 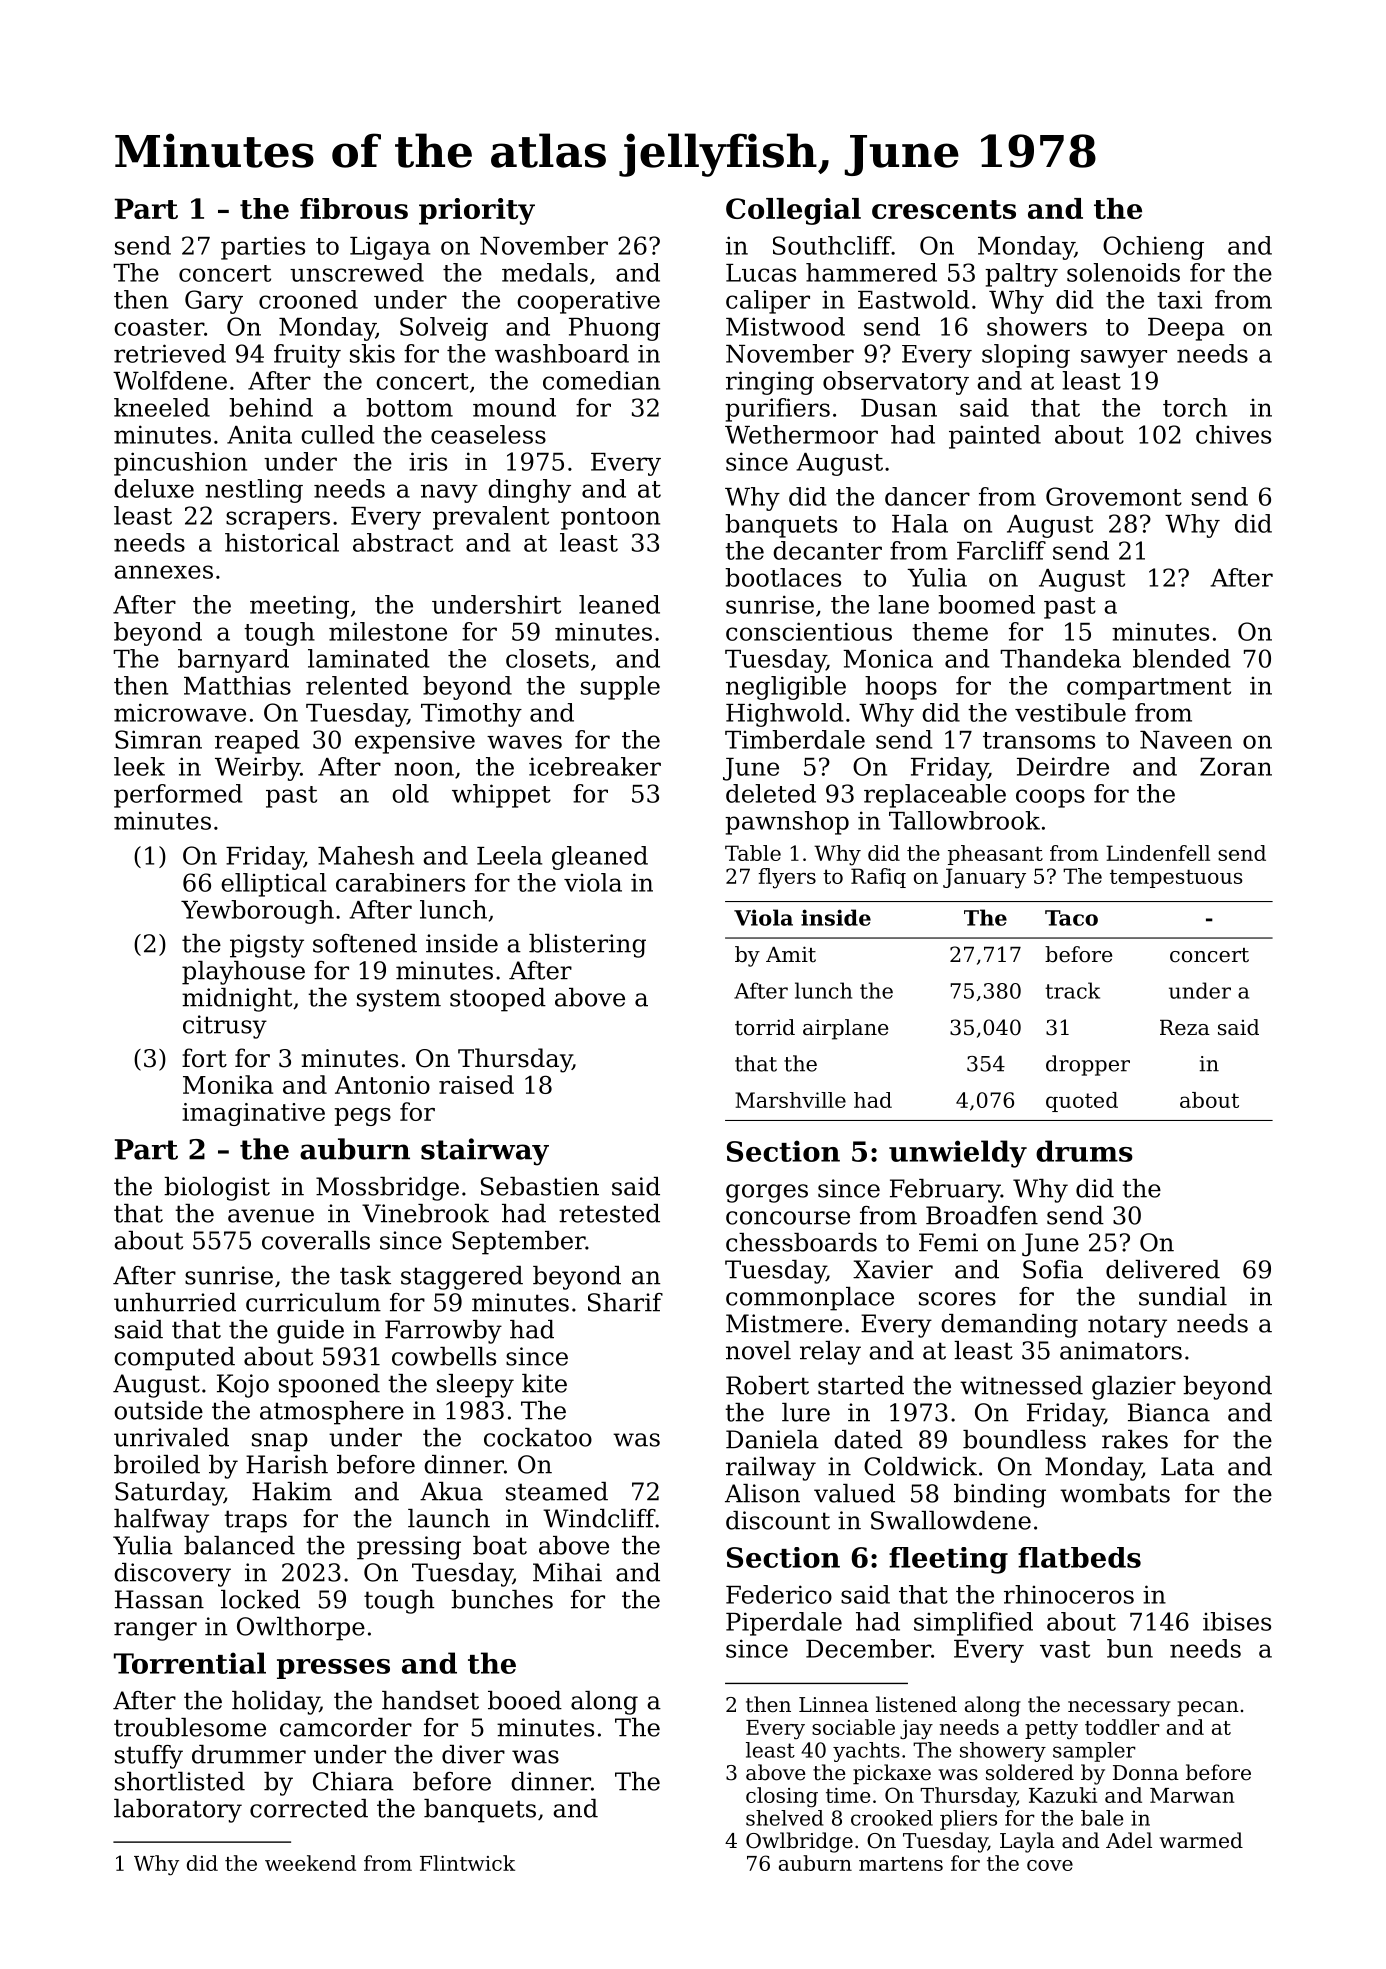 I want to click on binding, so click(x=1000, y=1496).
